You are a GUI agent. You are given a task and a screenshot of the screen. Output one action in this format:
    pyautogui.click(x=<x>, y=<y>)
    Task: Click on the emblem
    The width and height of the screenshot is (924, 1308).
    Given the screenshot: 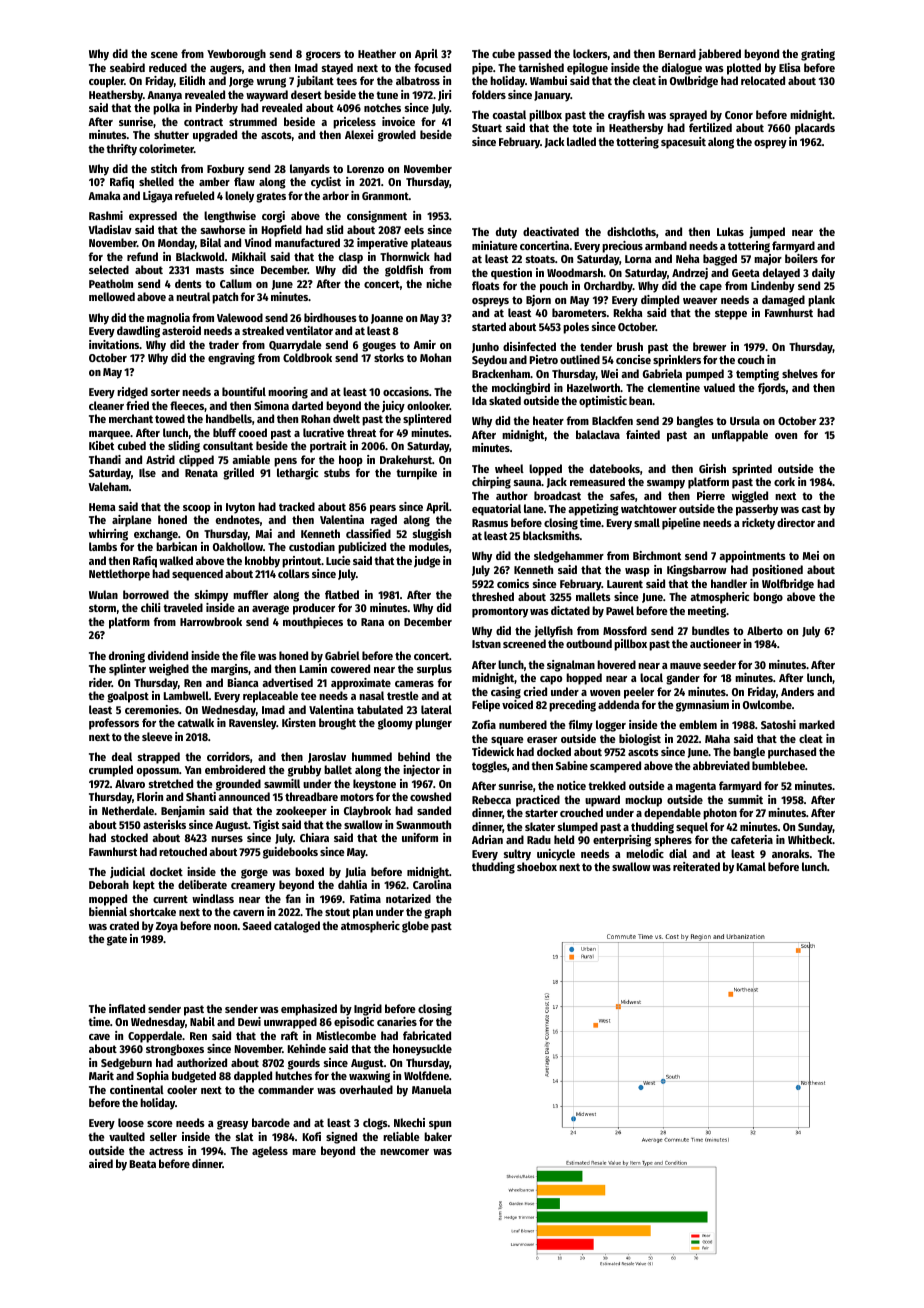 What is the action you would take?
    pyautogui.click(x=698, y=724)
